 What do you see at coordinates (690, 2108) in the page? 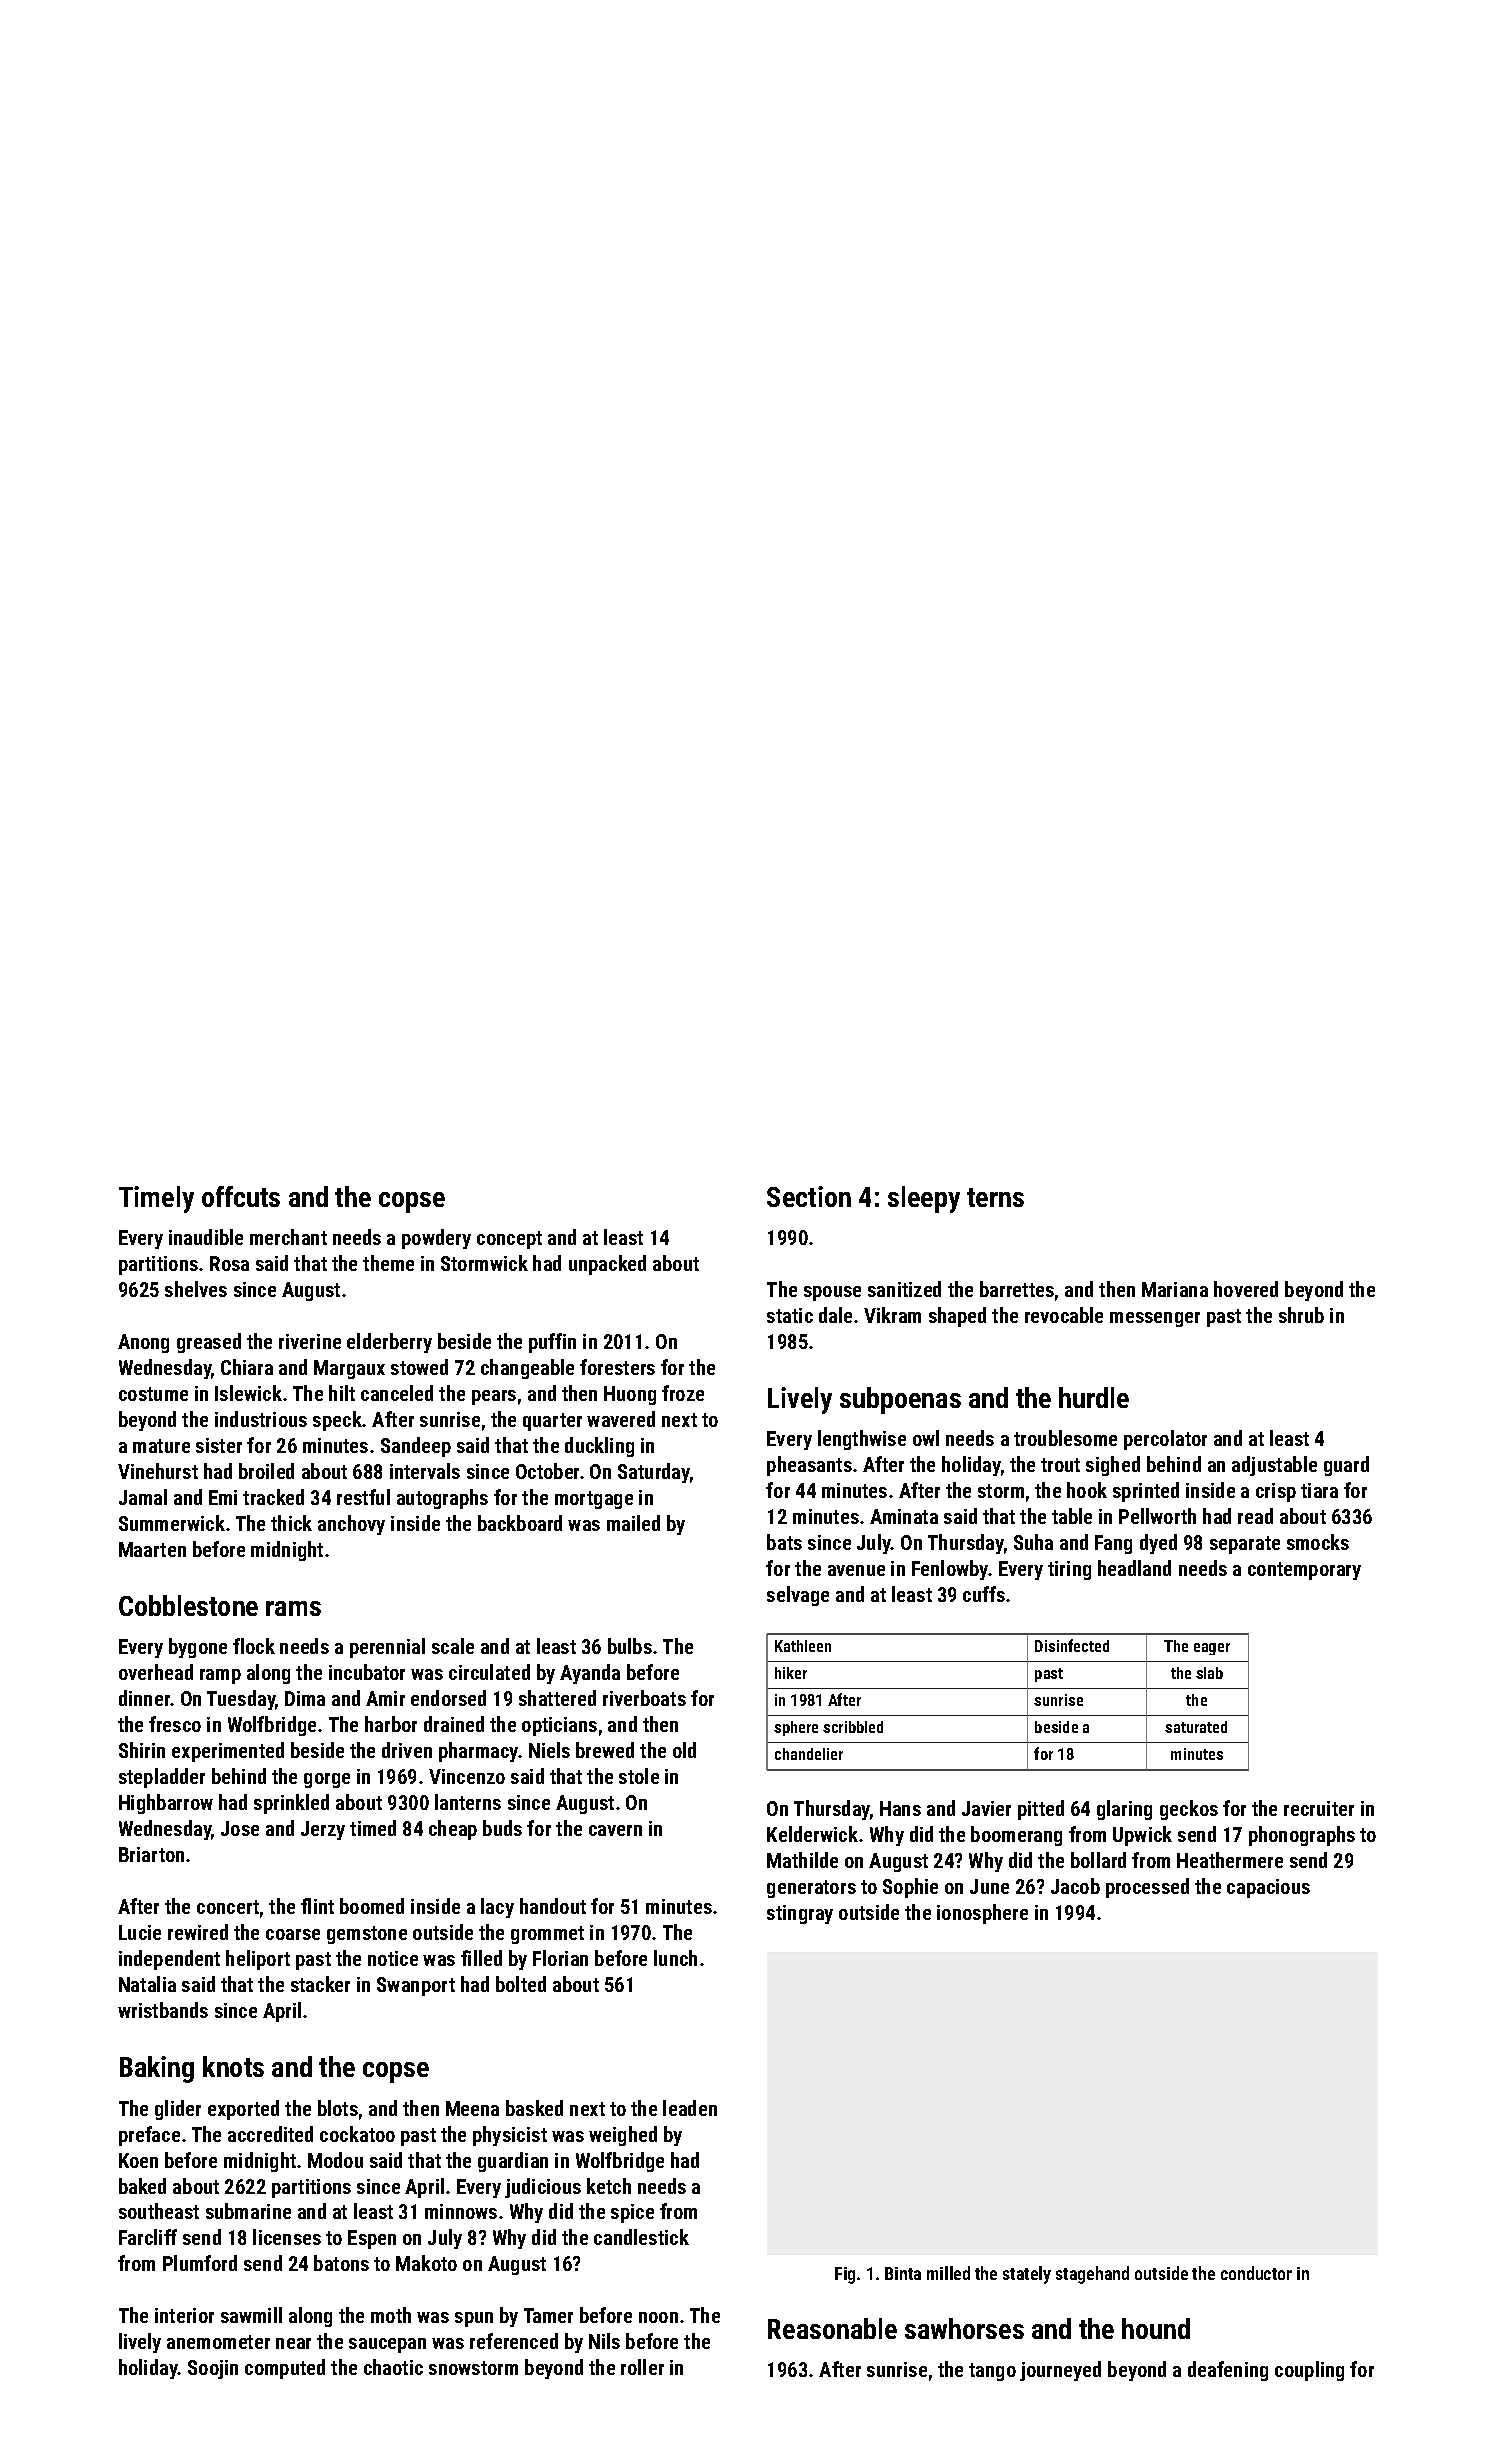
I see `leaden` at bounding box center [690, 2108].
